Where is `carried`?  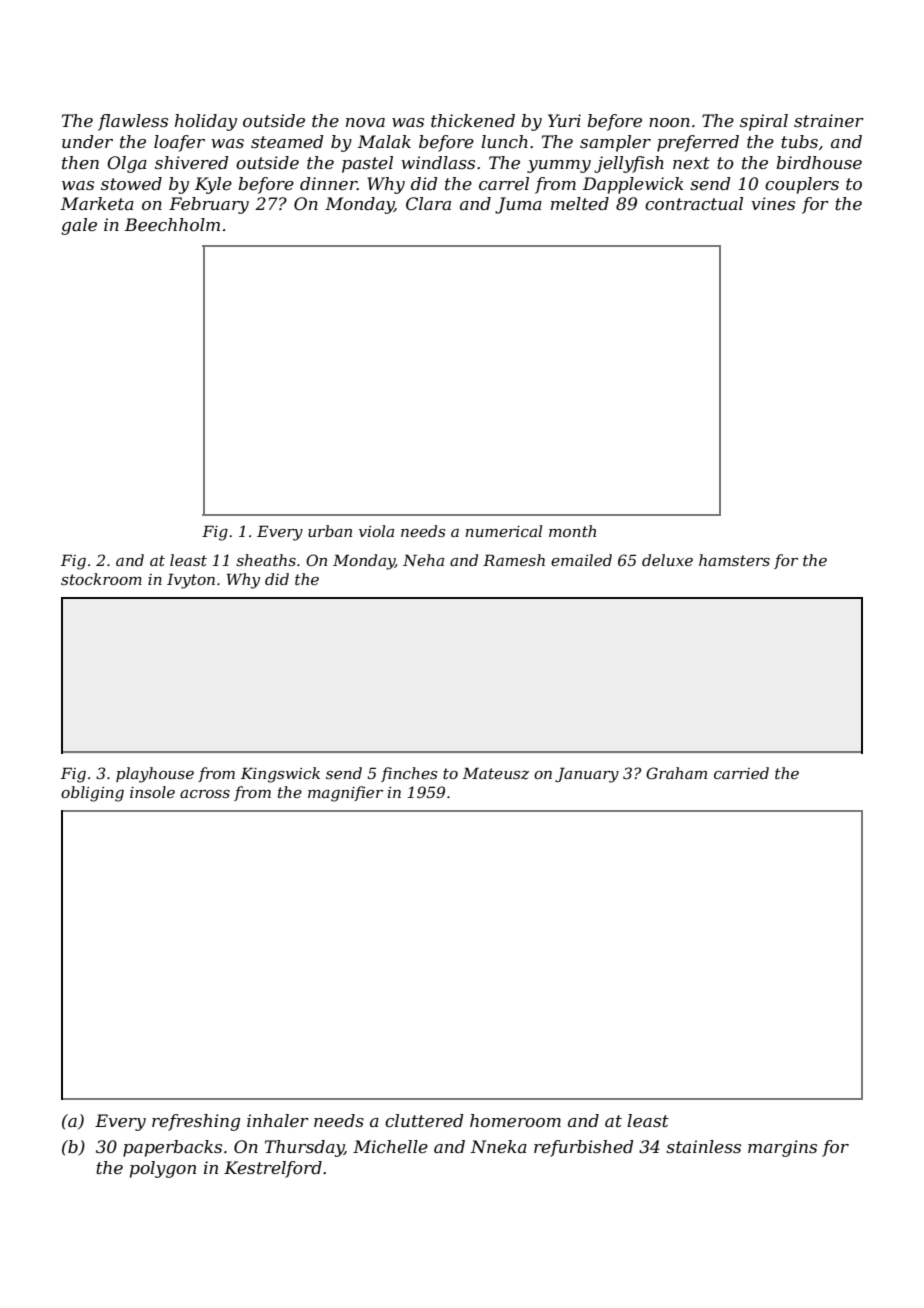 carried is located at coordinates (741, 773).
